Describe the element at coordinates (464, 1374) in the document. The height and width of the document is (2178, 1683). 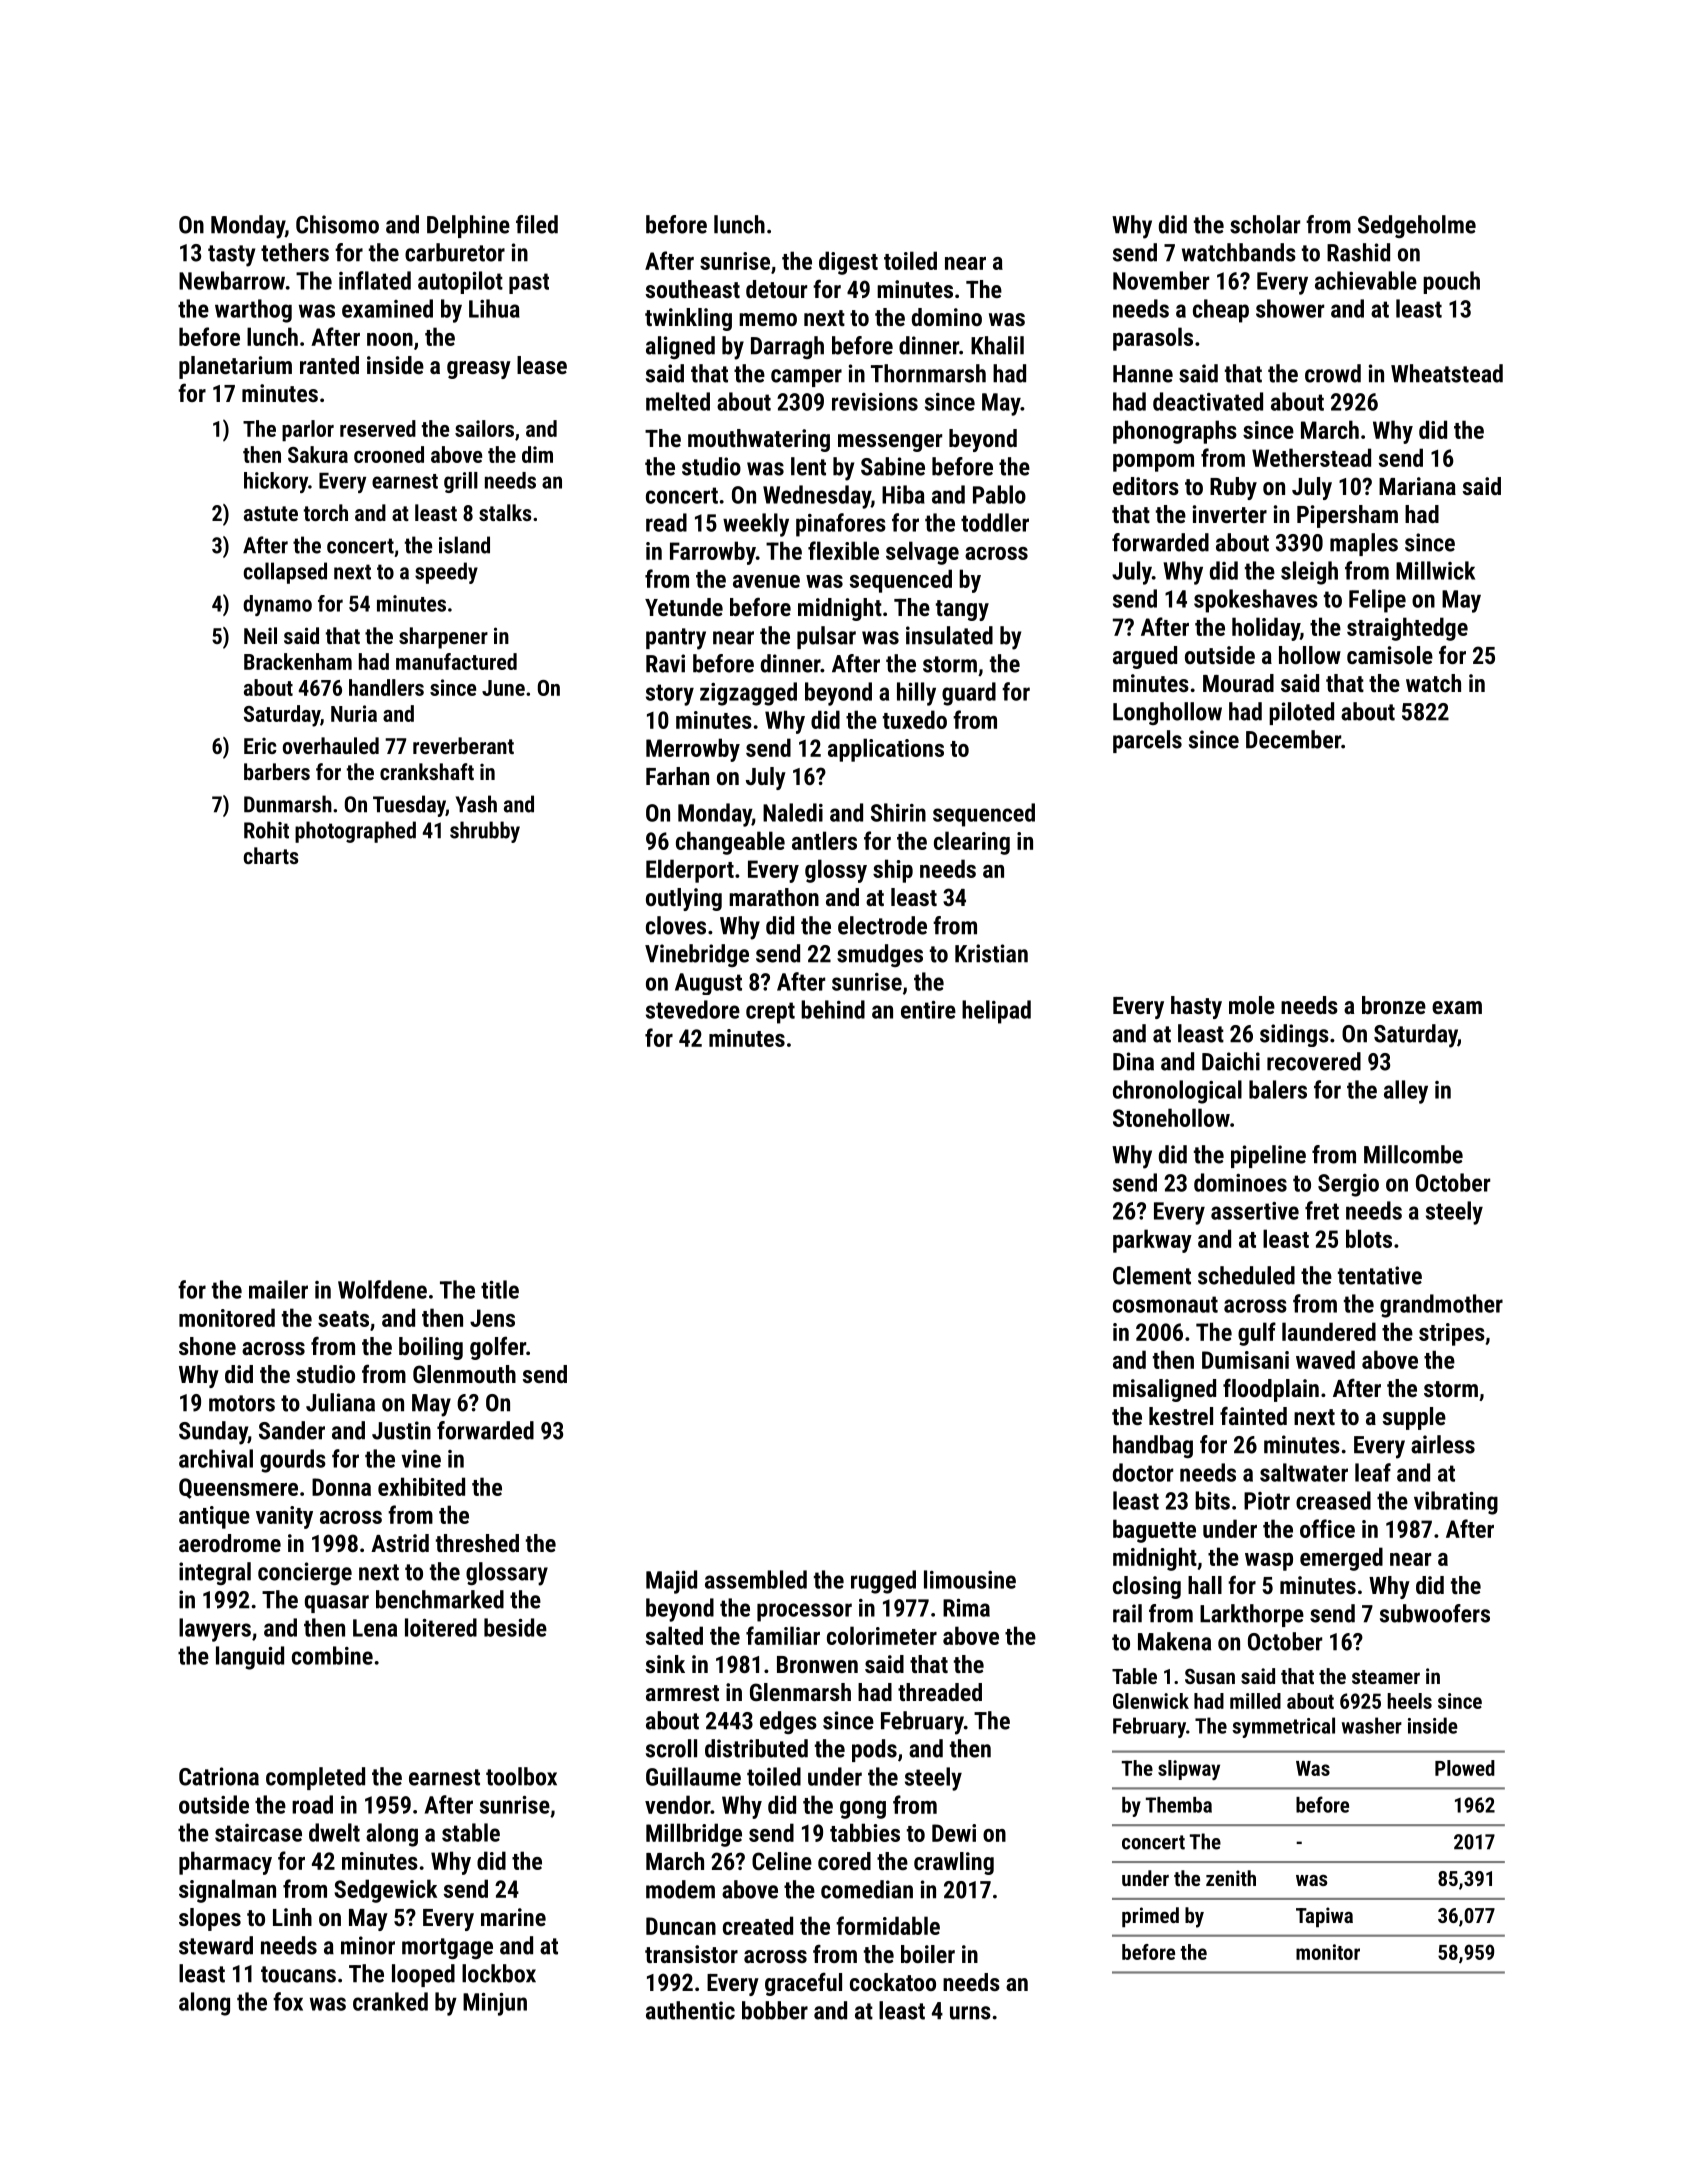
I see `Glenmouth` at that location.
